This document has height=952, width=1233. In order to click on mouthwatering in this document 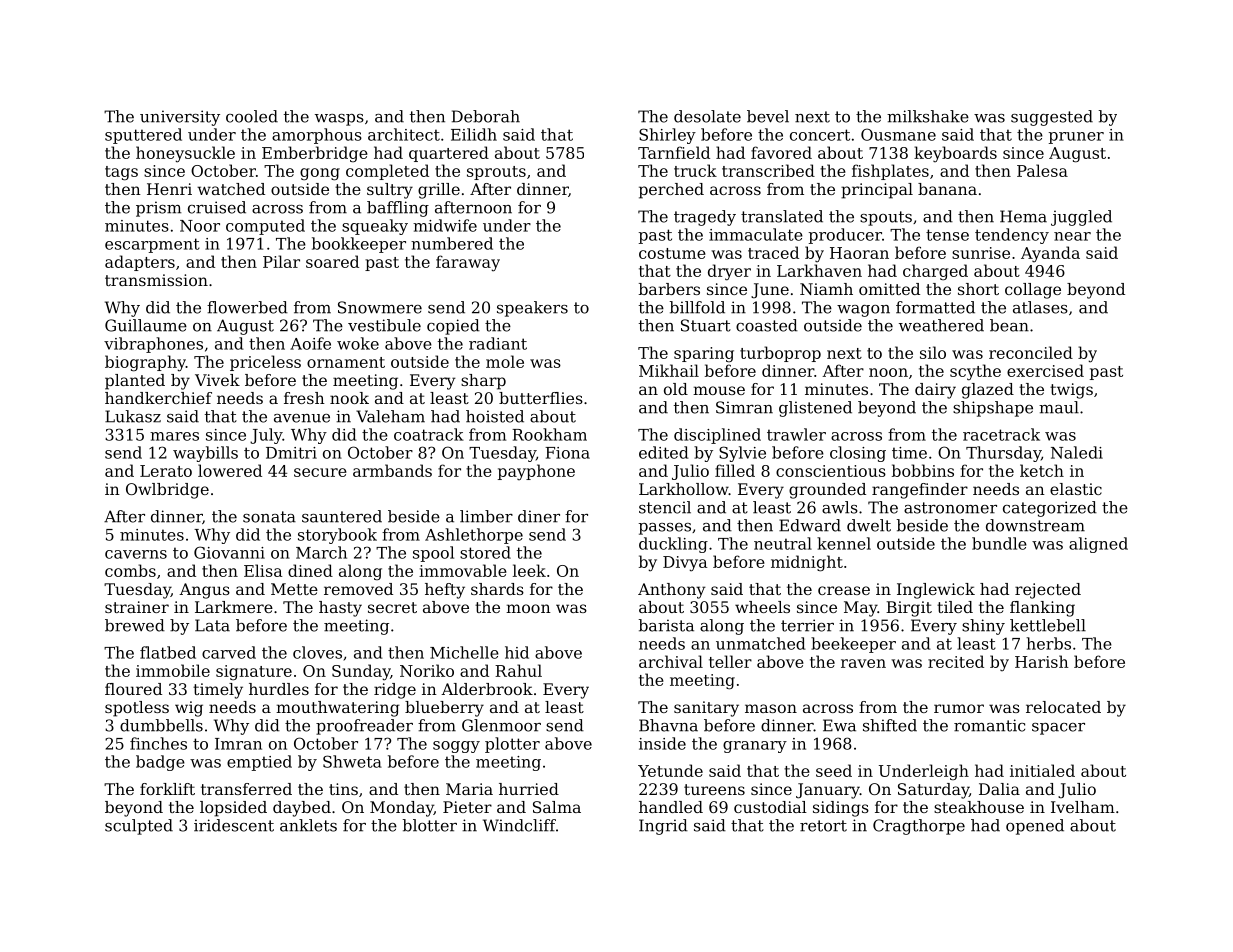, I will do `click(338, 709)`.
